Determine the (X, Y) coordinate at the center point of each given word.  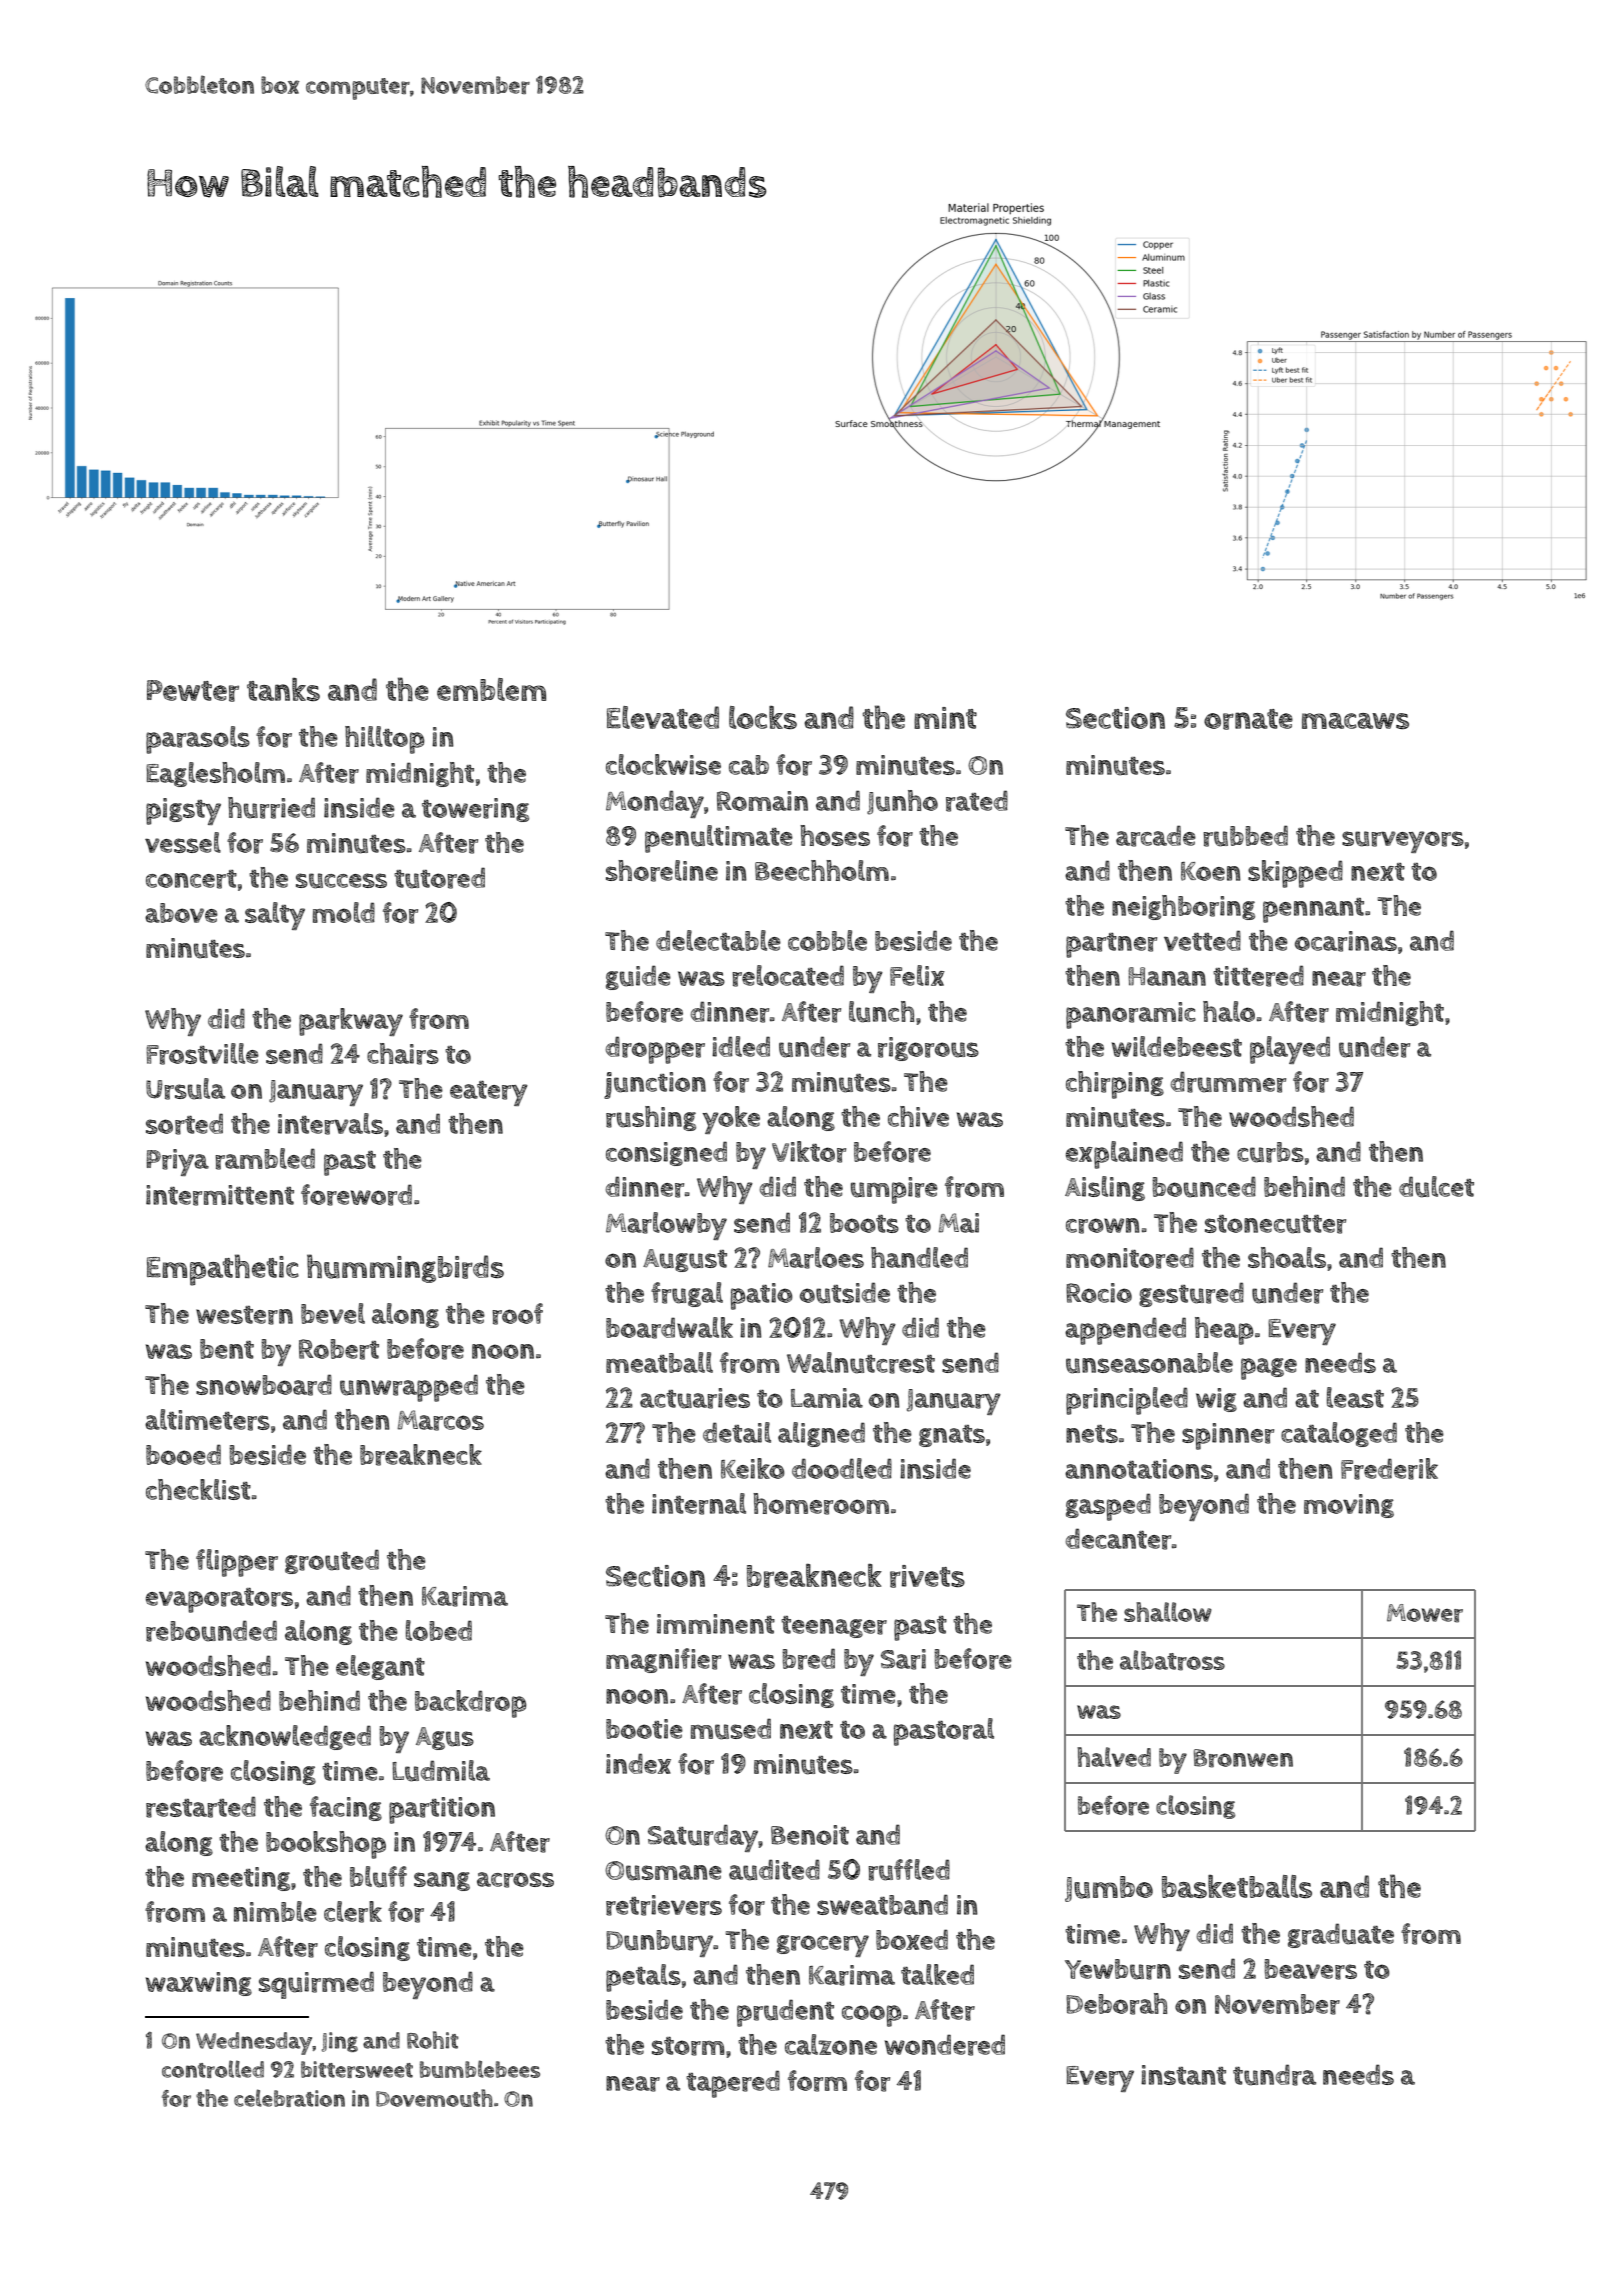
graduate (1341, 1935)
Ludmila (441, 1771)
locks (763, 717)
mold (344, 912)
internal (699, 1504)
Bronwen (1243, 1758)
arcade (1156, 836)
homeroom (821, 1504)
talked (937, 1974)
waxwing (199, 1984)
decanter (1118, 1539)
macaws (1355, 721)
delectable (718, 940)
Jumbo (1109, 1889)
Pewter (193, 691)
